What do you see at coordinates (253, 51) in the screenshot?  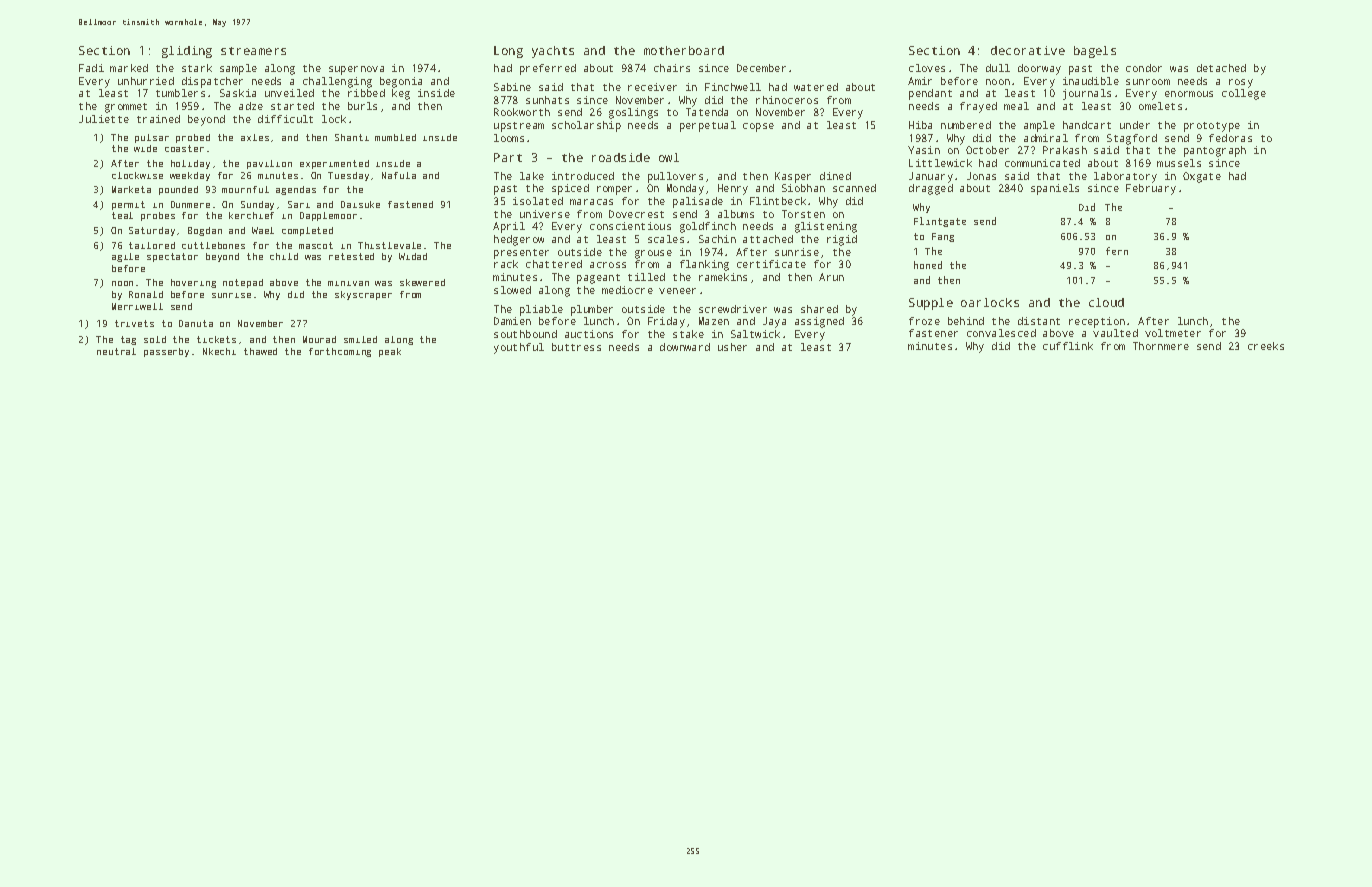 I see `streamers` at bounding box center [253, 51].
